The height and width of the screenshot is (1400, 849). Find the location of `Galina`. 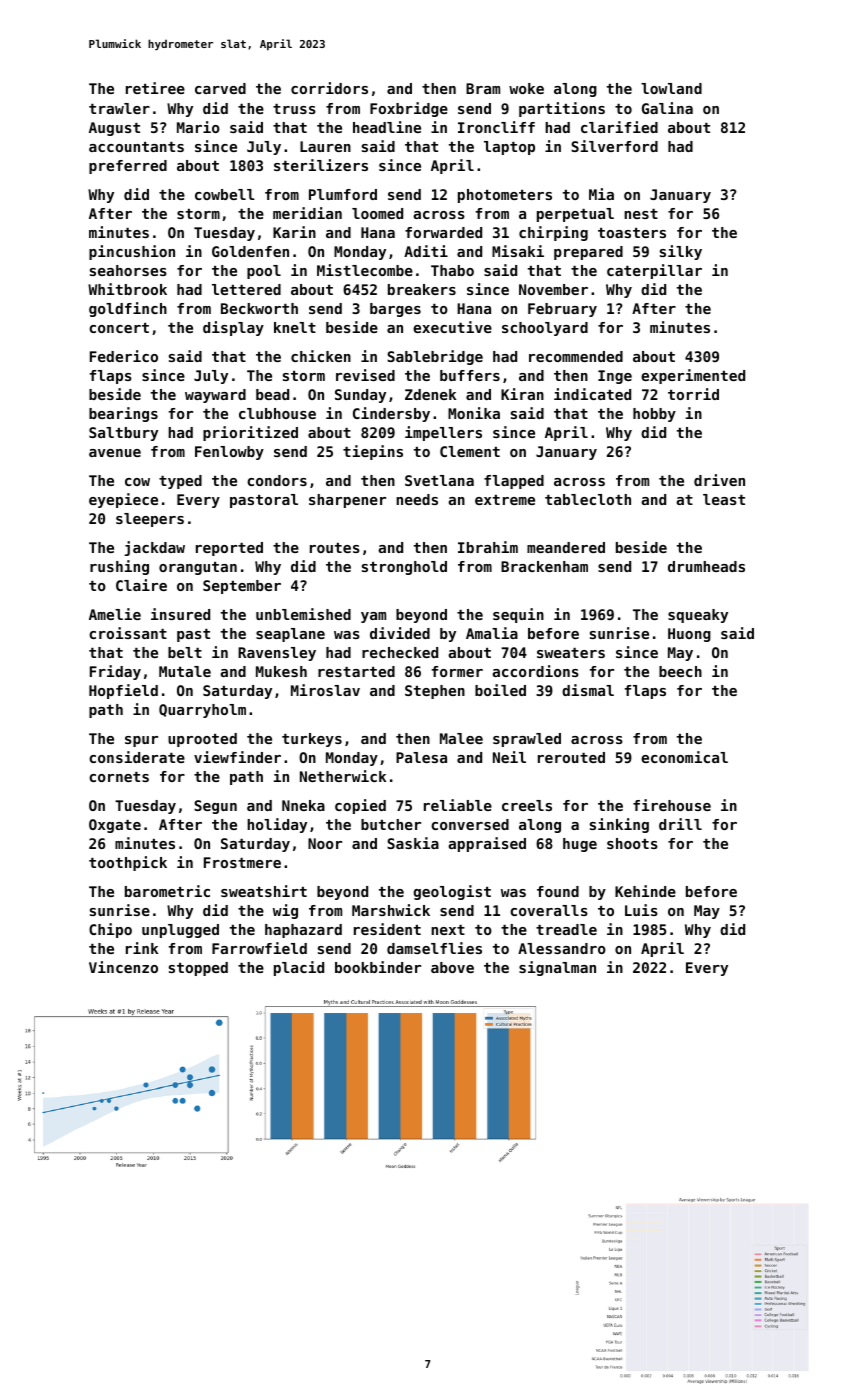

Galina is located at coordinates (667, 108).
